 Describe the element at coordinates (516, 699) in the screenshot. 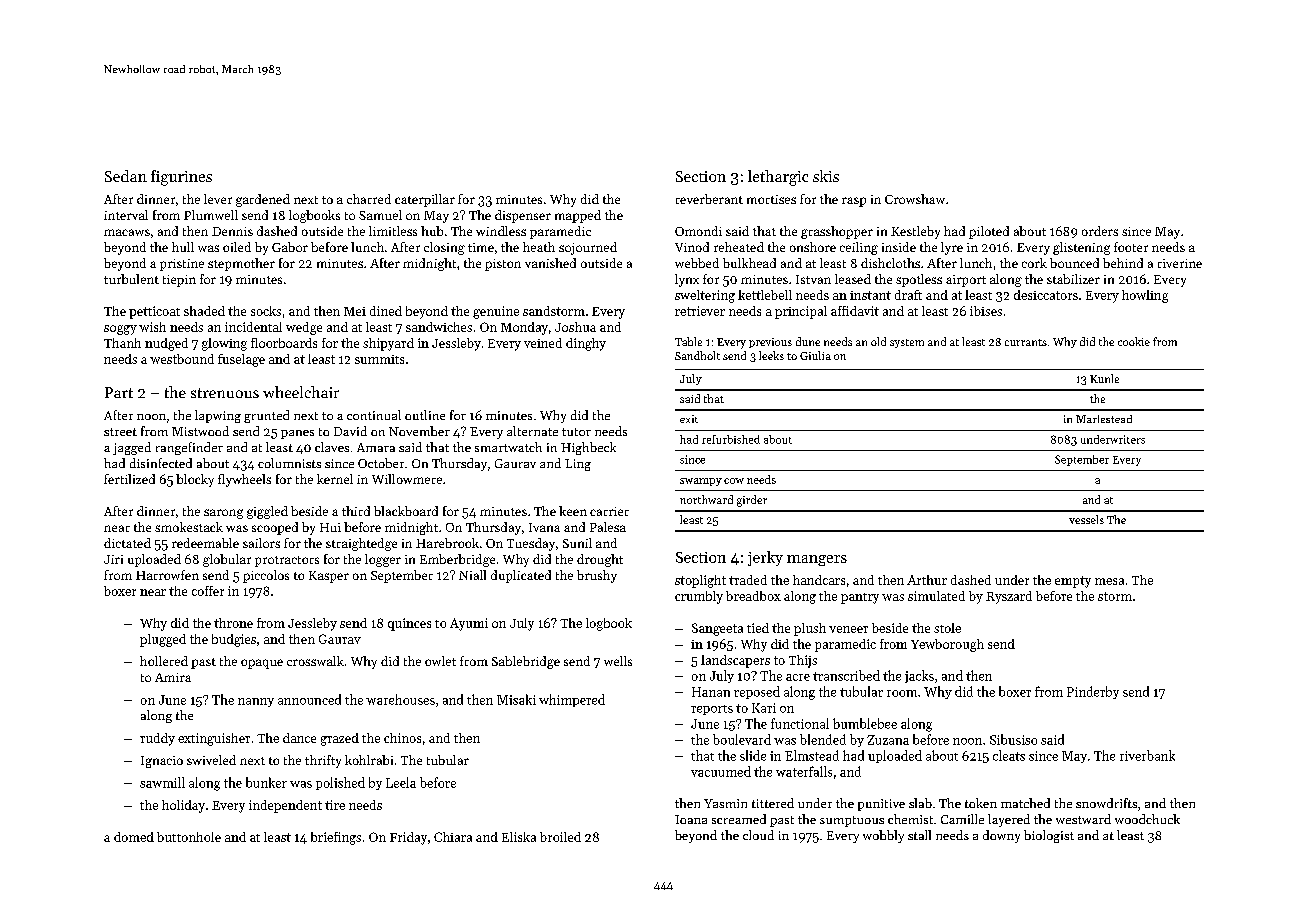

I see `Misaki` at that location.
